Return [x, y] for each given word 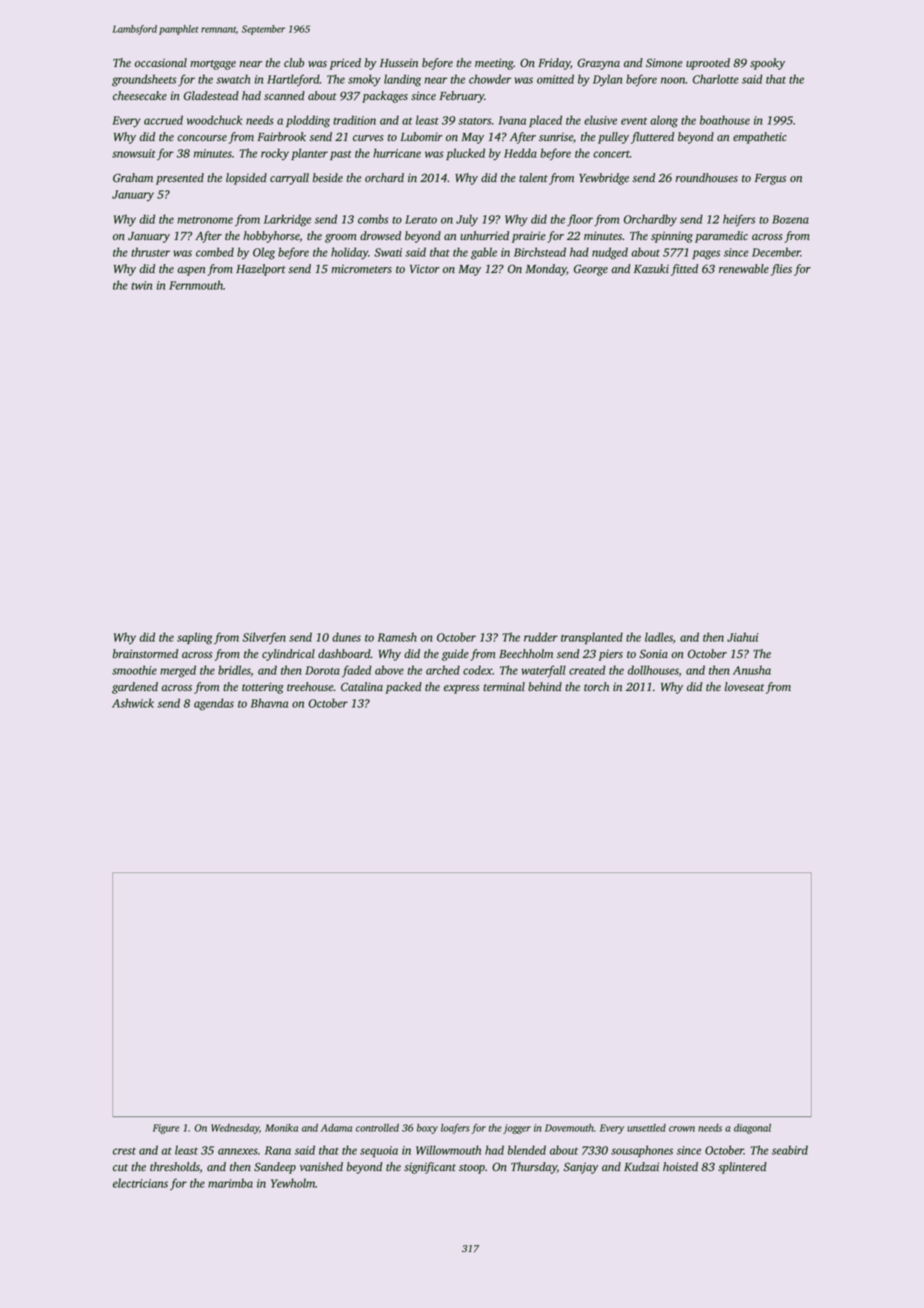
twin [141, 285]
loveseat [744, 686]
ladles [659, 637]
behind [545, 687]
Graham [133, 178]
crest [124, 1151]
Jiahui [743, 637]
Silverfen [264, 638]
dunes [346, 637]
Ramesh [397, 637]
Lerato [421, 219]
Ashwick [133, 703]
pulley [613, 138]
